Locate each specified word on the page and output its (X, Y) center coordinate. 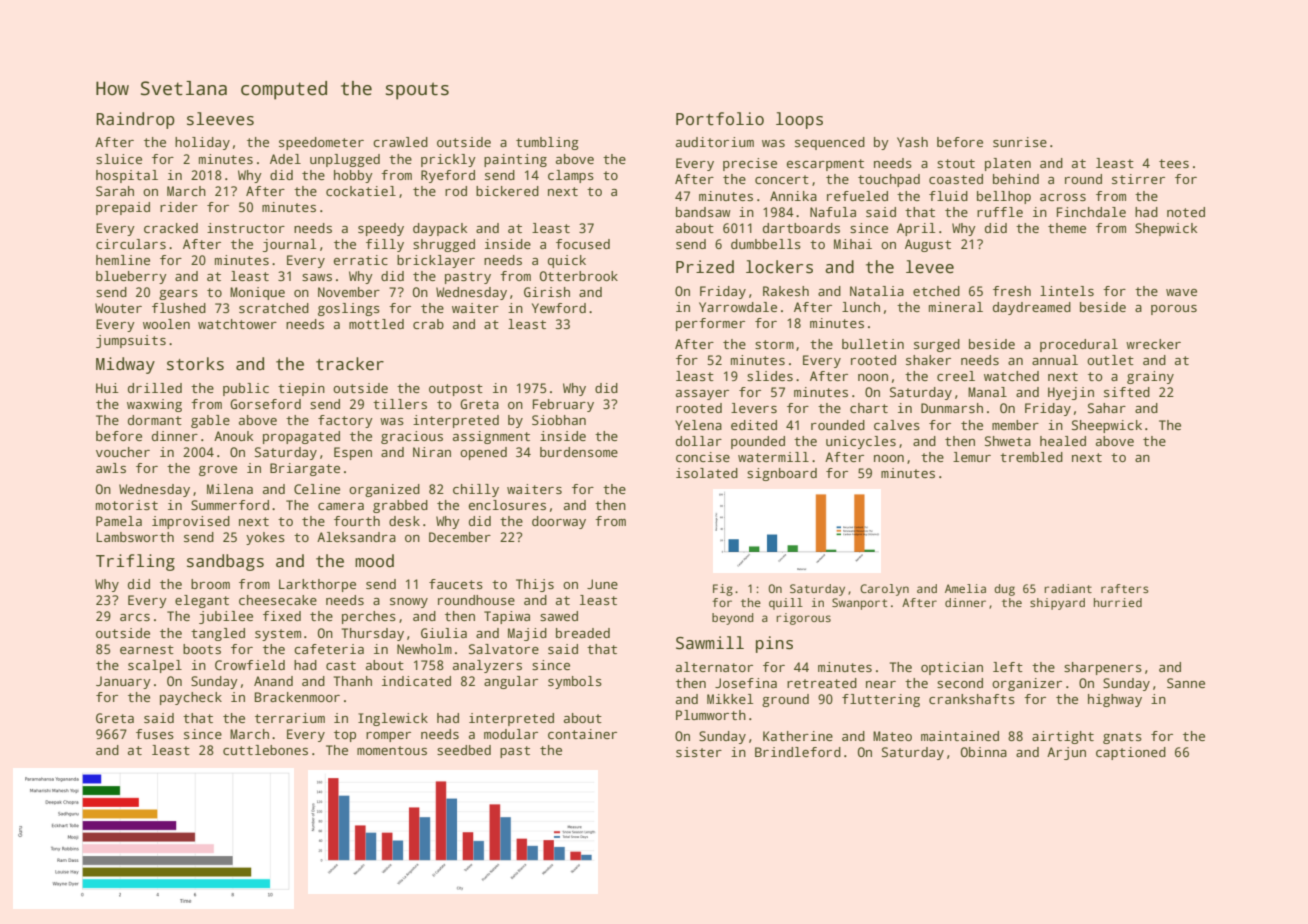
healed (1063, 441)
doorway (559, 522)
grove (218, 471)
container (582, 734)
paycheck (191, 698)
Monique (257, 293)
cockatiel (361, 191)
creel (956, 376)
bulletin (873, 344)
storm (774, 344)
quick (567, 261)
